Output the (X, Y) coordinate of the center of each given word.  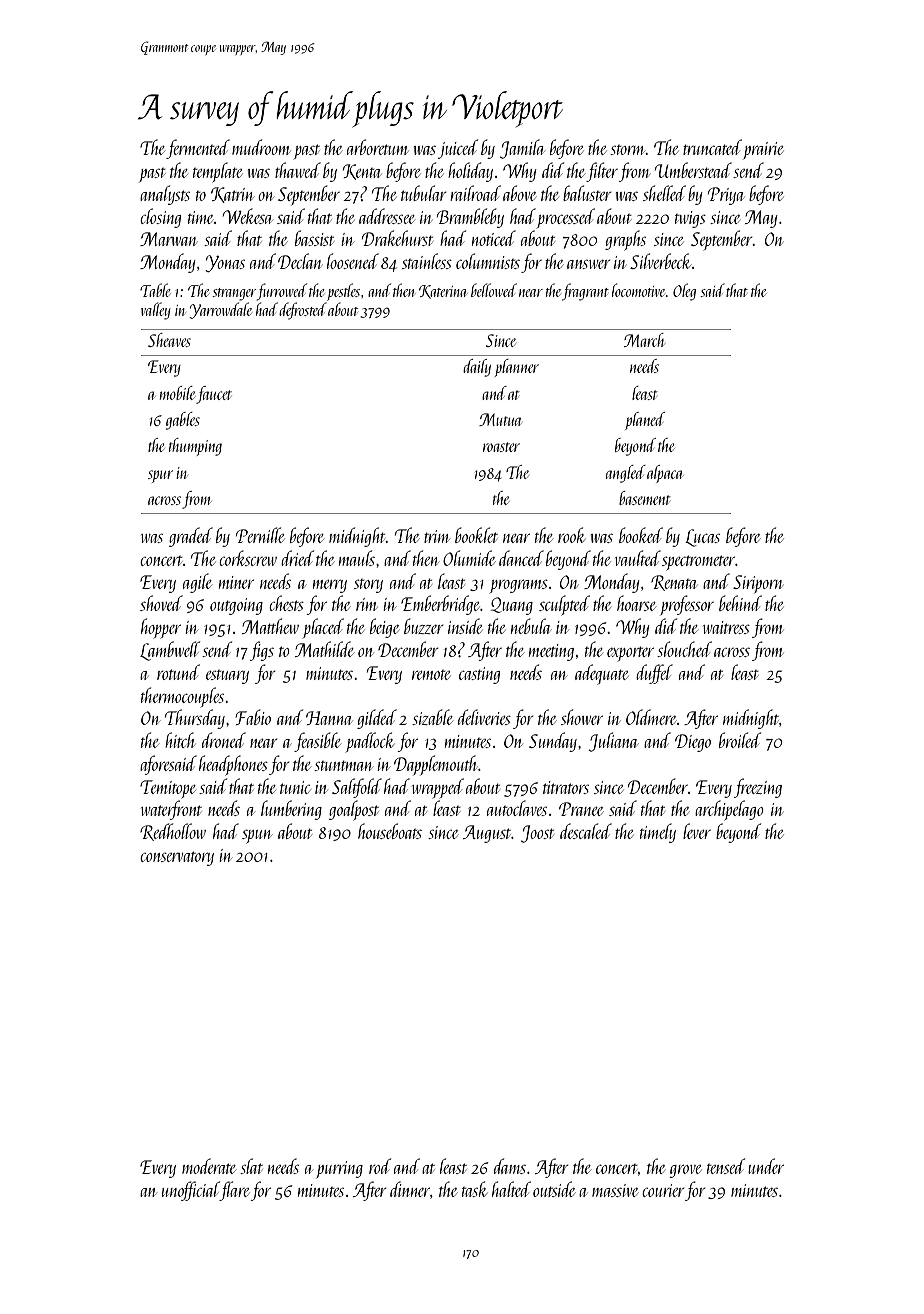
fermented (198, 149)
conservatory (177, 858)
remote (431, 675)
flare (234, 1191)
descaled (586, 831)
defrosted (303, 311)
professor (687, 605)
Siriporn (758, 584)
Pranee (581, 809)
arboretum (377, 147)
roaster (501, 447)
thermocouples (182, 697)
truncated (712, 147)
